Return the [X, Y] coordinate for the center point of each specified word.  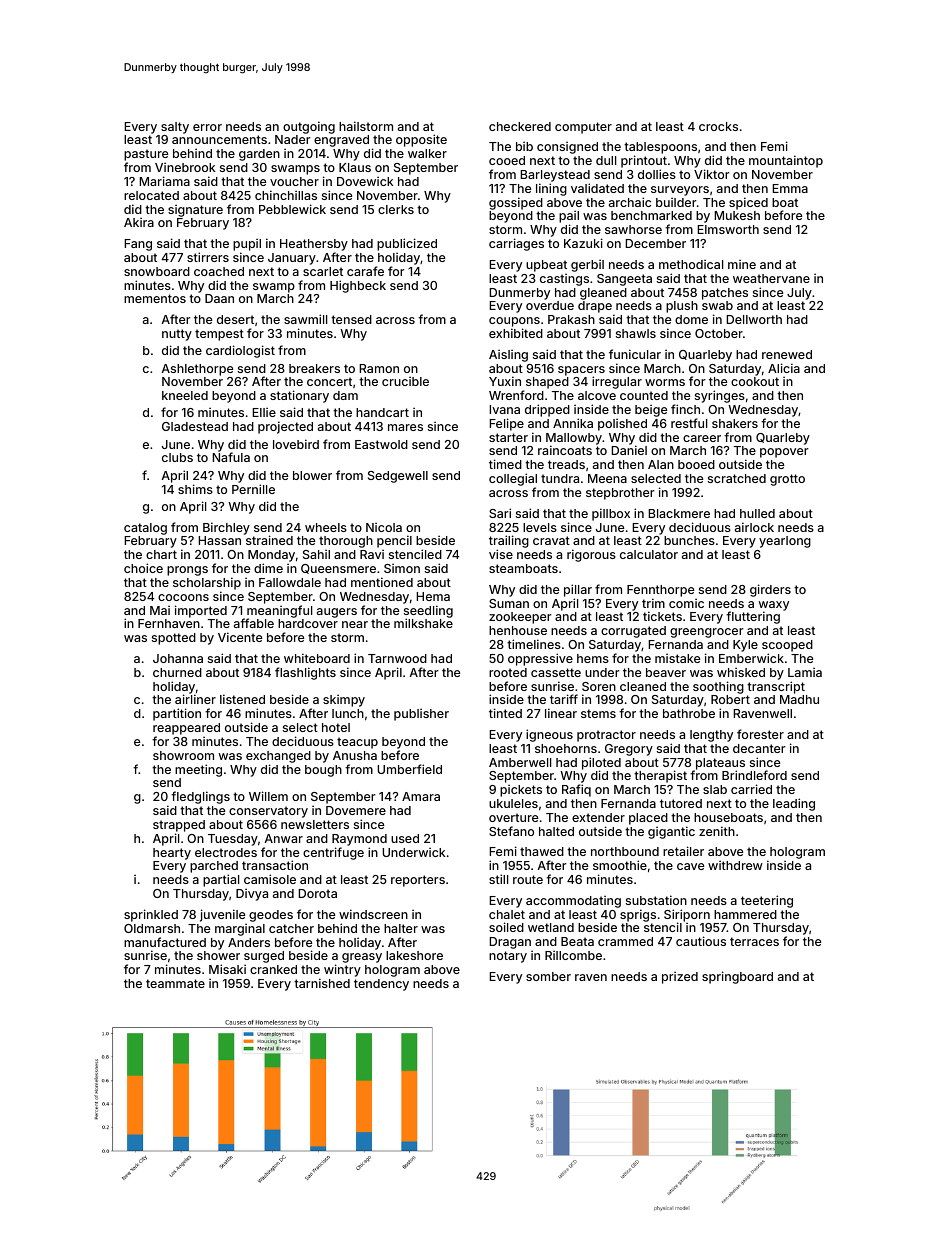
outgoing [309, 127]
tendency [381, 985]
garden [259, 155]
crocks [718, 126]
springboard [737, 977]
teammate [175, 983]
